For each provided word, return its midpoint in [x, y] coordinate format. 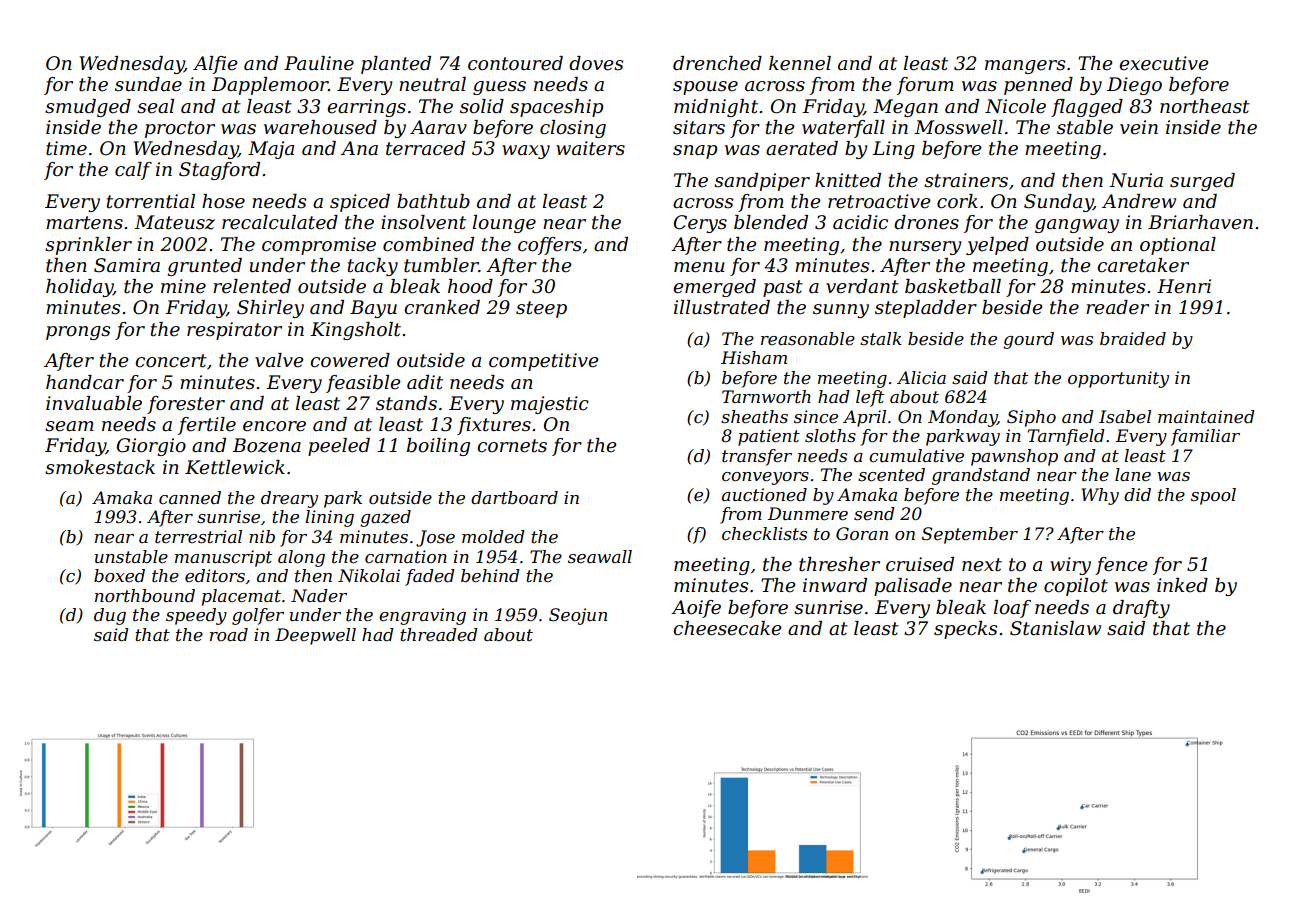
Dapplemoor [269, 86]
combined [428, 244]
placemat [241, 597]
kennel [800, 63]
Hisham [754, 358]
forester [186, 405]
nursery [925, 248]
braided [1133, 339]
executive [1164, 63]
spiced [360, 203]
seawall [600, 557]
